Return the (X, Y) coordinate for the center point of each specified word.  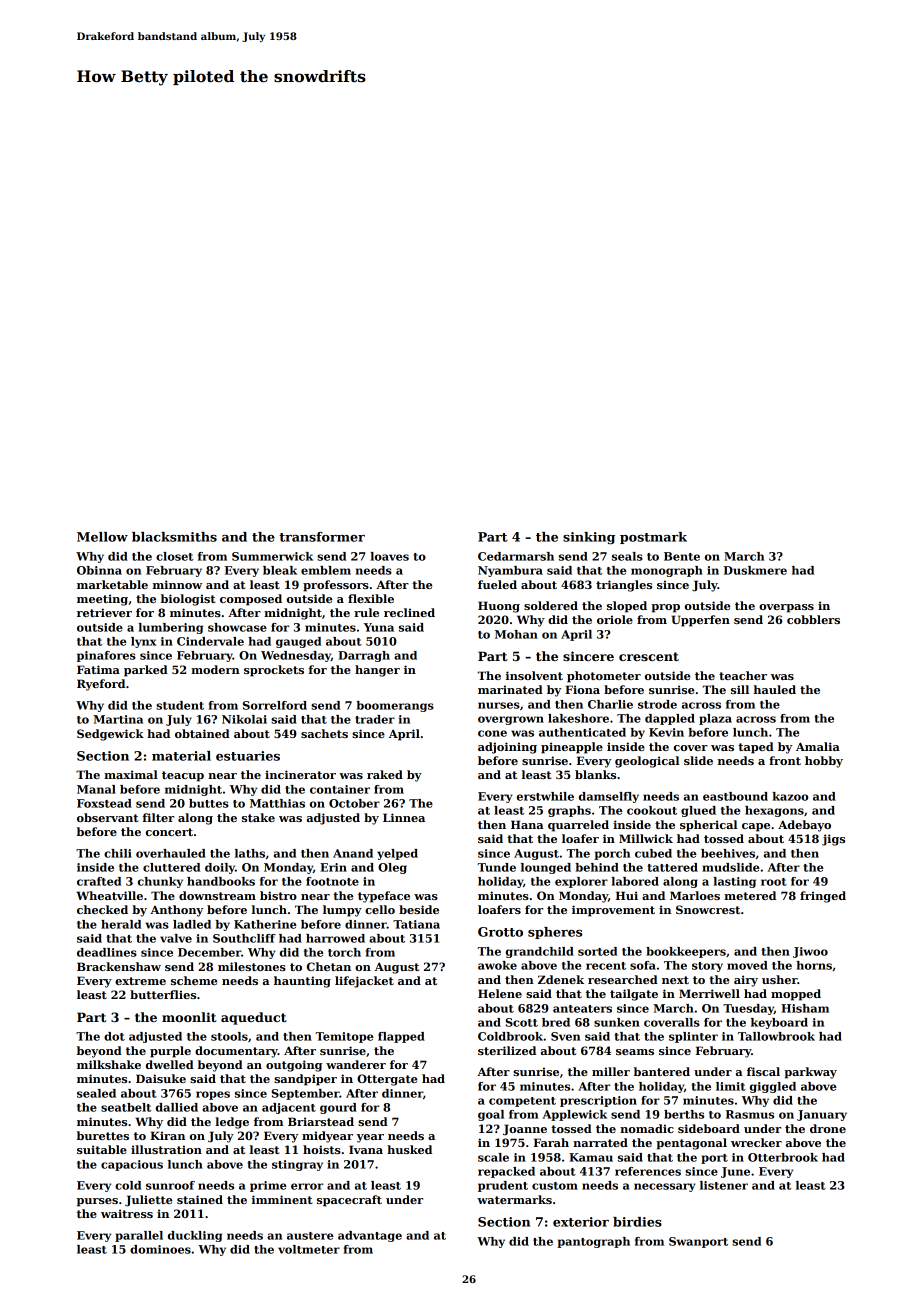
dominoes (160, 1249)
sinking (589, 538)
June (735, 1172)
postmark (653, 538)
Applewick (575, 1115)
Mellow (102, 537)
